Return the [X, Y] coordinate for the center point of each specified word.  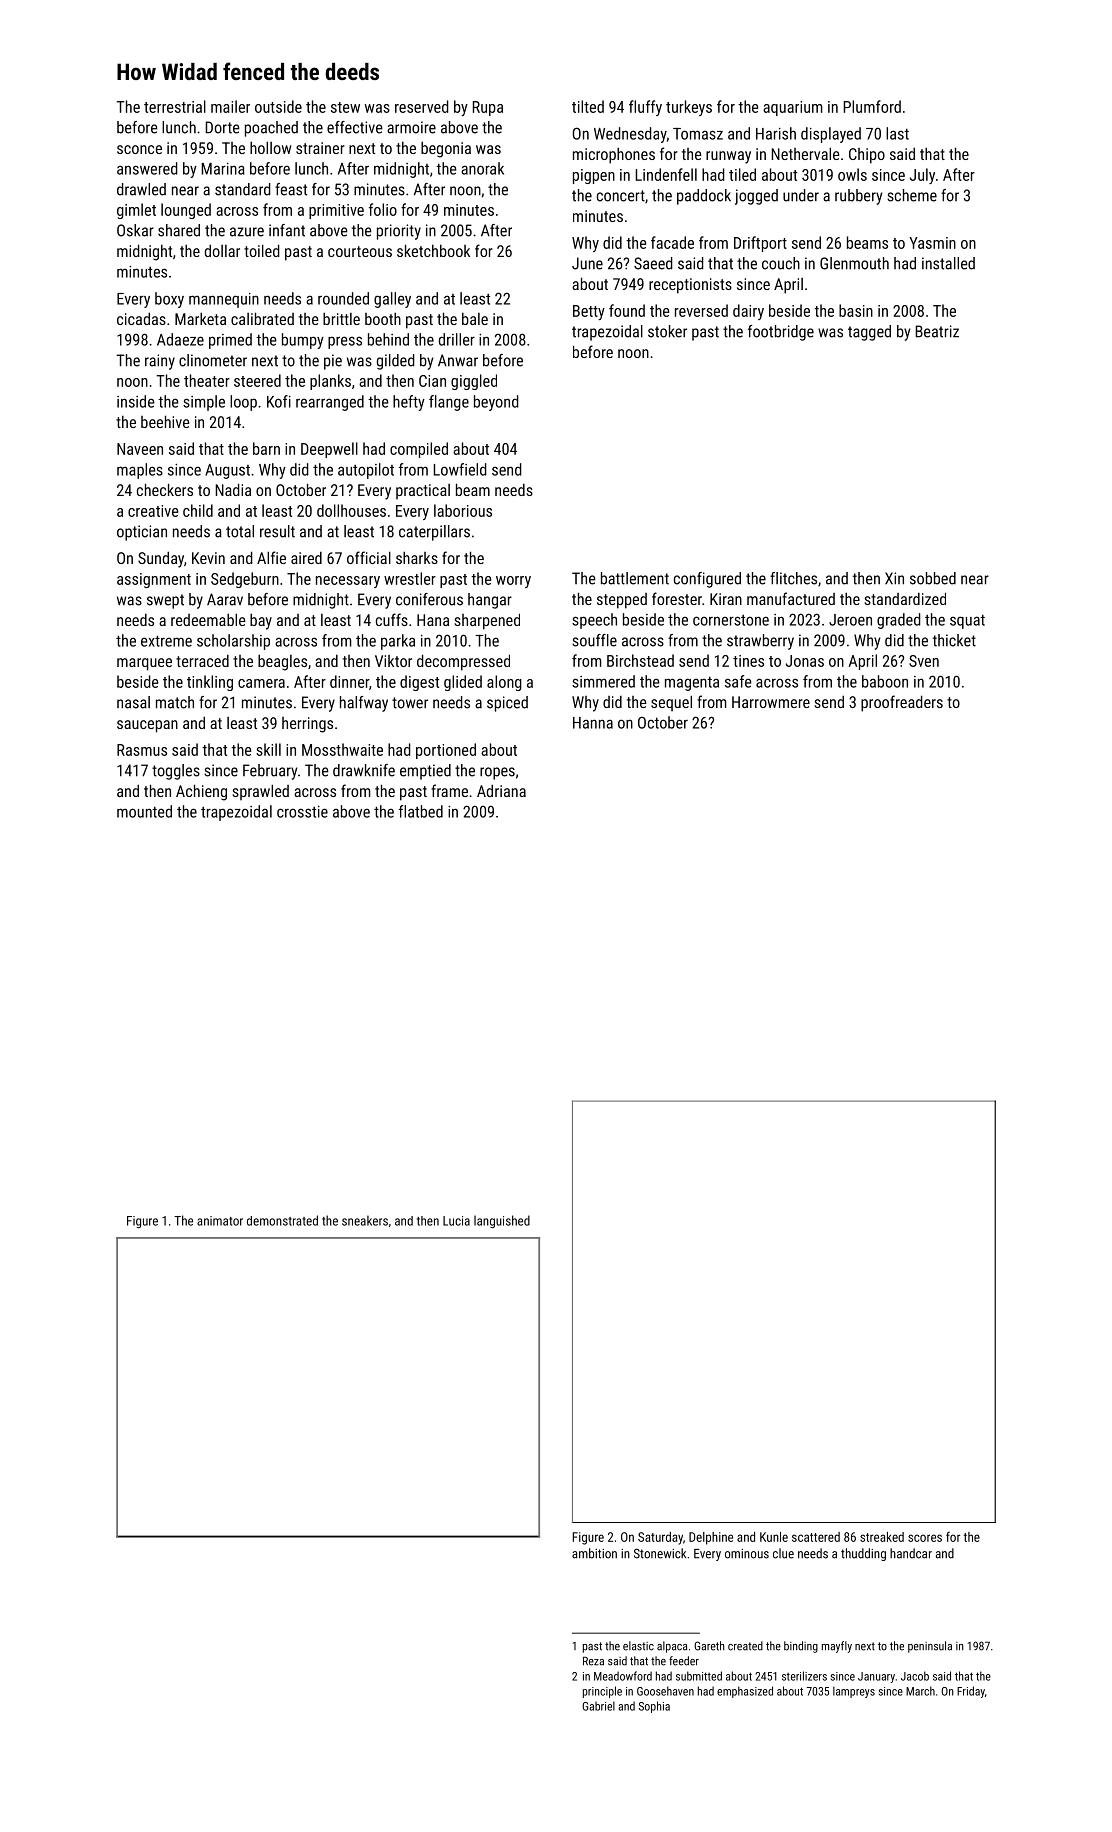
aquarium [793, 108]
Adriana [501, 790]
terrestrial [175, 106]
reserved [422, 106]
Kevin [208, 558]
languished [502, 1221]
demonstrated [282, 1220]
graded [899, 621]
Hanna [593, 723]
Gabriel [598, 1706]
